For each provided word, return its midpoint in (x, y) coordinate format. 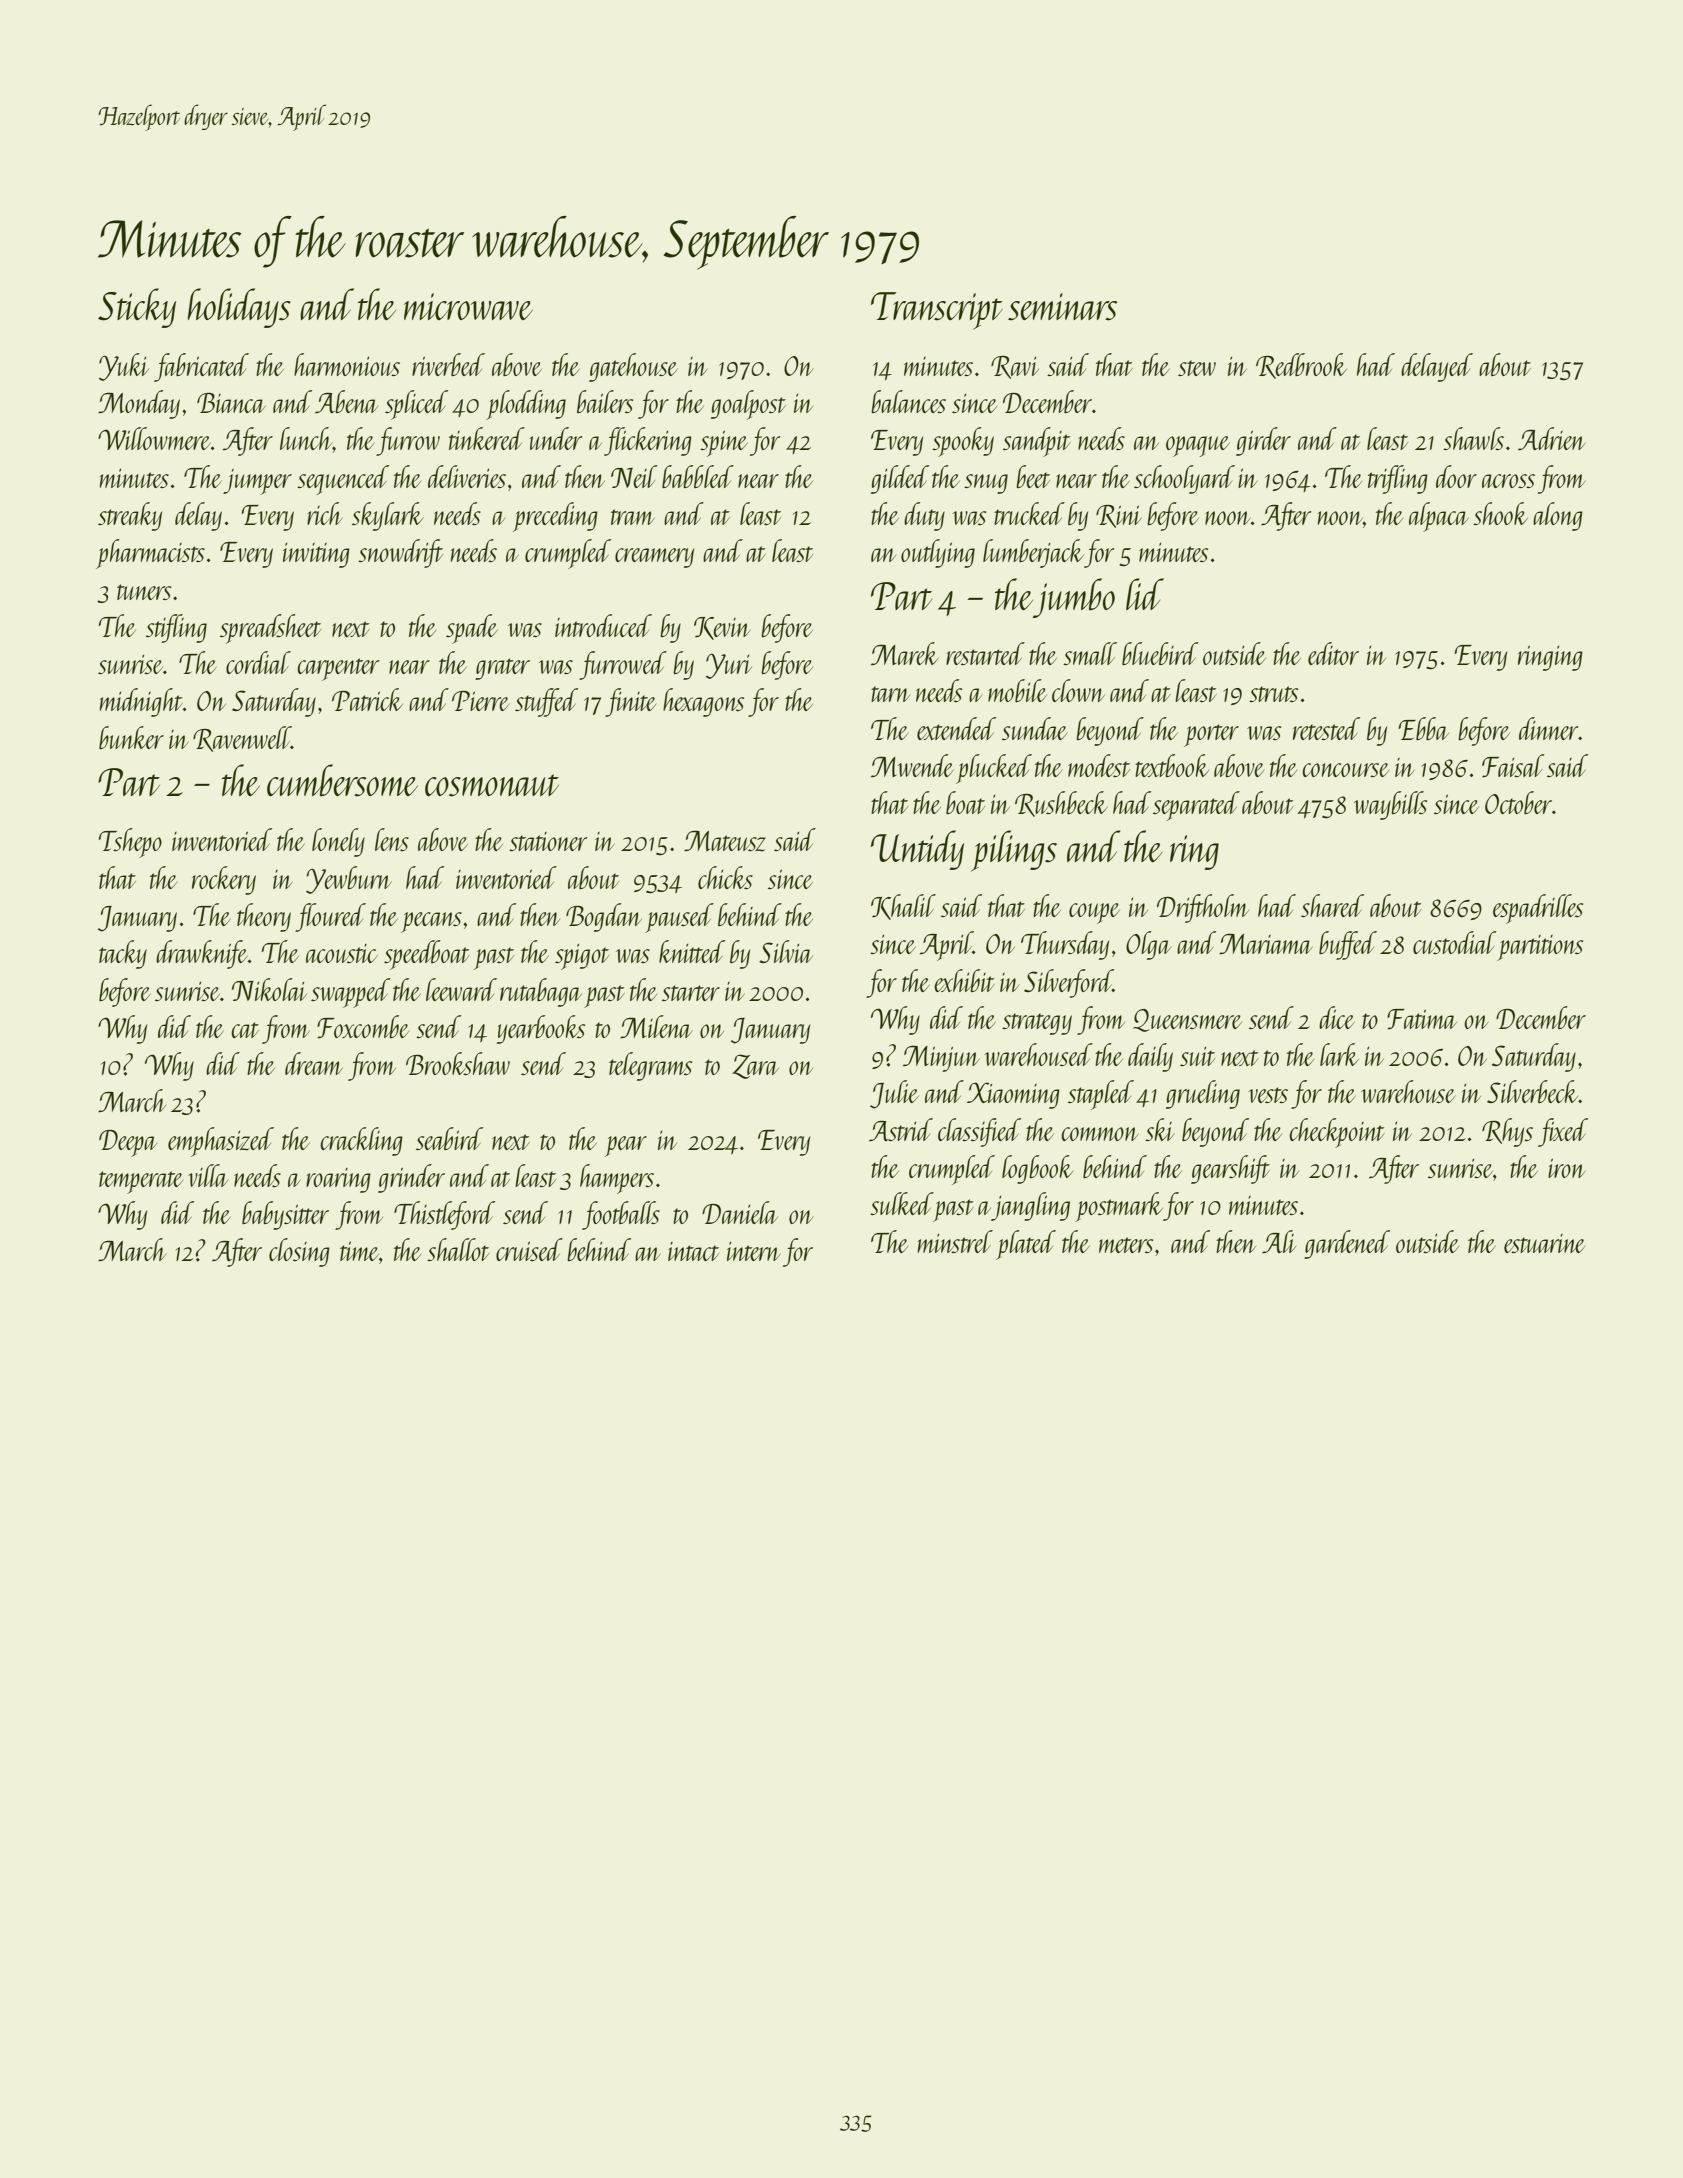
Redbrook (1301, 366)
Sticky (137, 308)
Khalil (903, 907)
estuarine (1544, 1243)
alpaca (1439, 517)
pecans (431, 922)
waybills (1390, 805)
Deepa (128, 1143)
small (1090, 653)
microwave (468, 307)
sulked (901, 1203)
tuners (144, 592)
